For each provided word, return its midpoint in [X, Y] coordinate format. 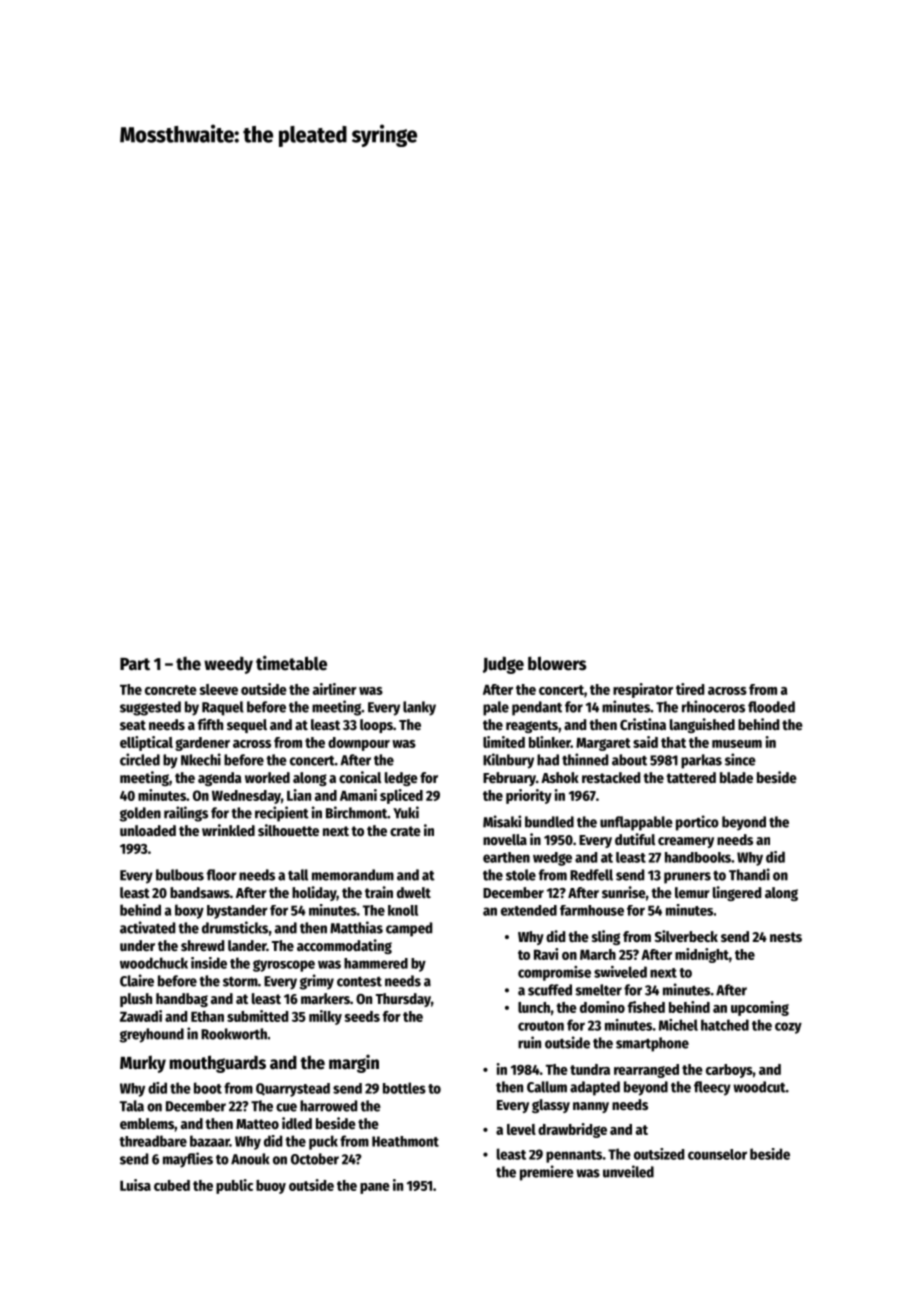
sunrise [624, 892]
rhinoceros [713, 706]
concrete [171, 690]
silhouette [288, 830]
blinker [550, 742]
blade [736, 777]
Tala [132, 1106]
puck [323, 1142]
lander [247, 945]
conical [360, 777]
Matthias [356, 927]
